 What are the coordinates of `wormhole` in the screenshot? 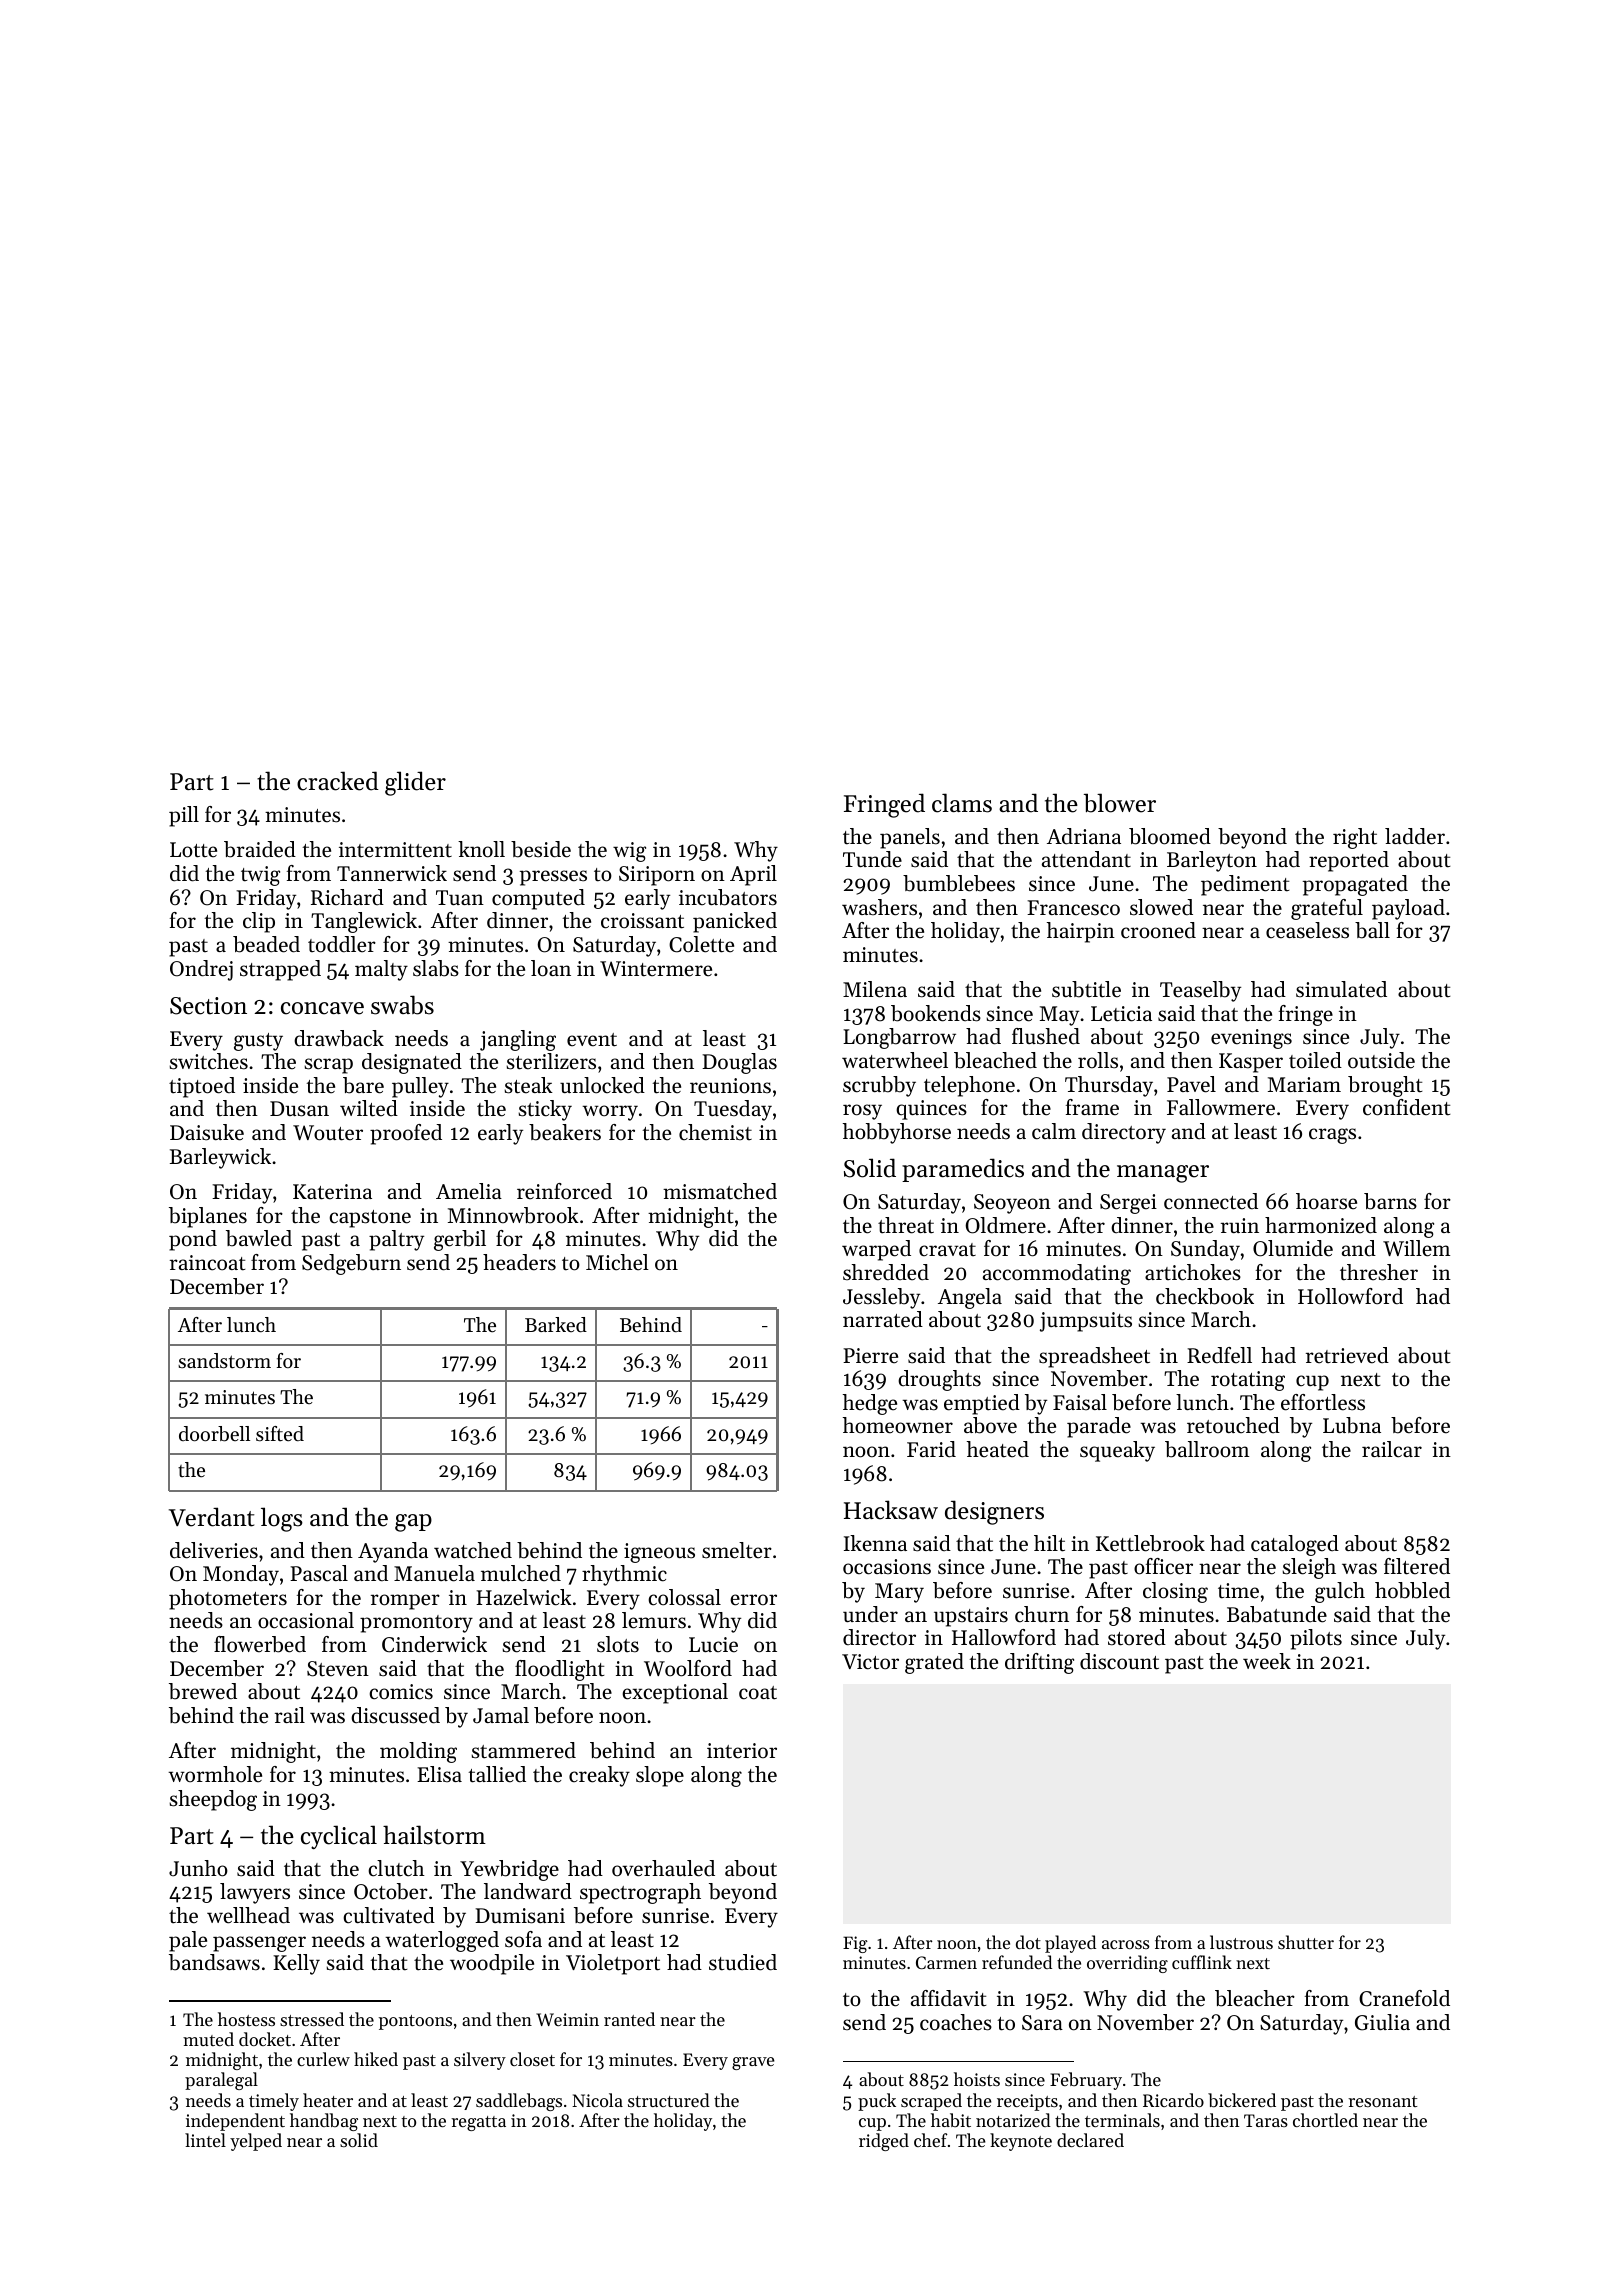 It's located at (215, 1774).
